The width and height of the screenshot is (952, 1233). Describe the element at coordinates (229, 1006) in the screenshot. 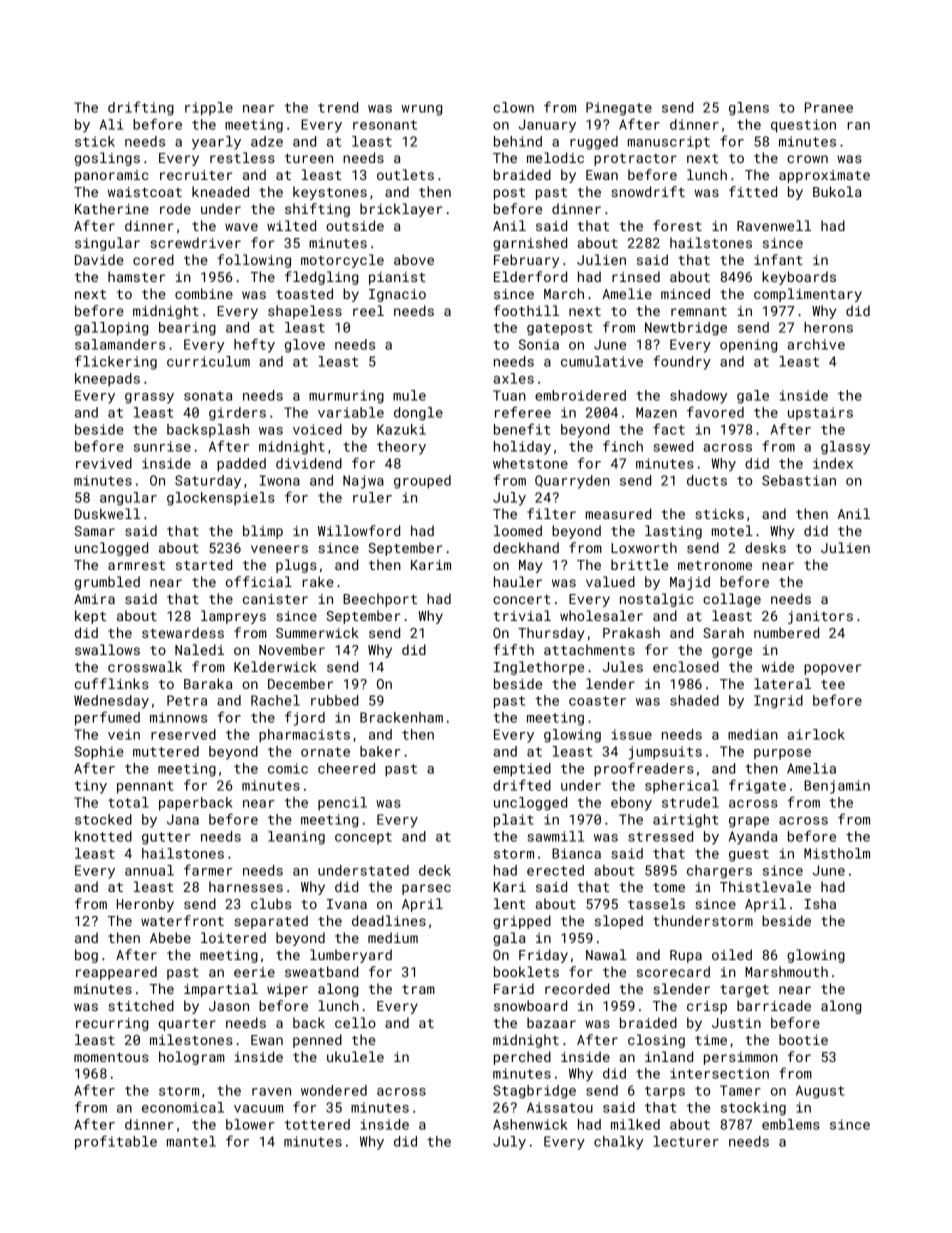

I see `Jason` at that location.
